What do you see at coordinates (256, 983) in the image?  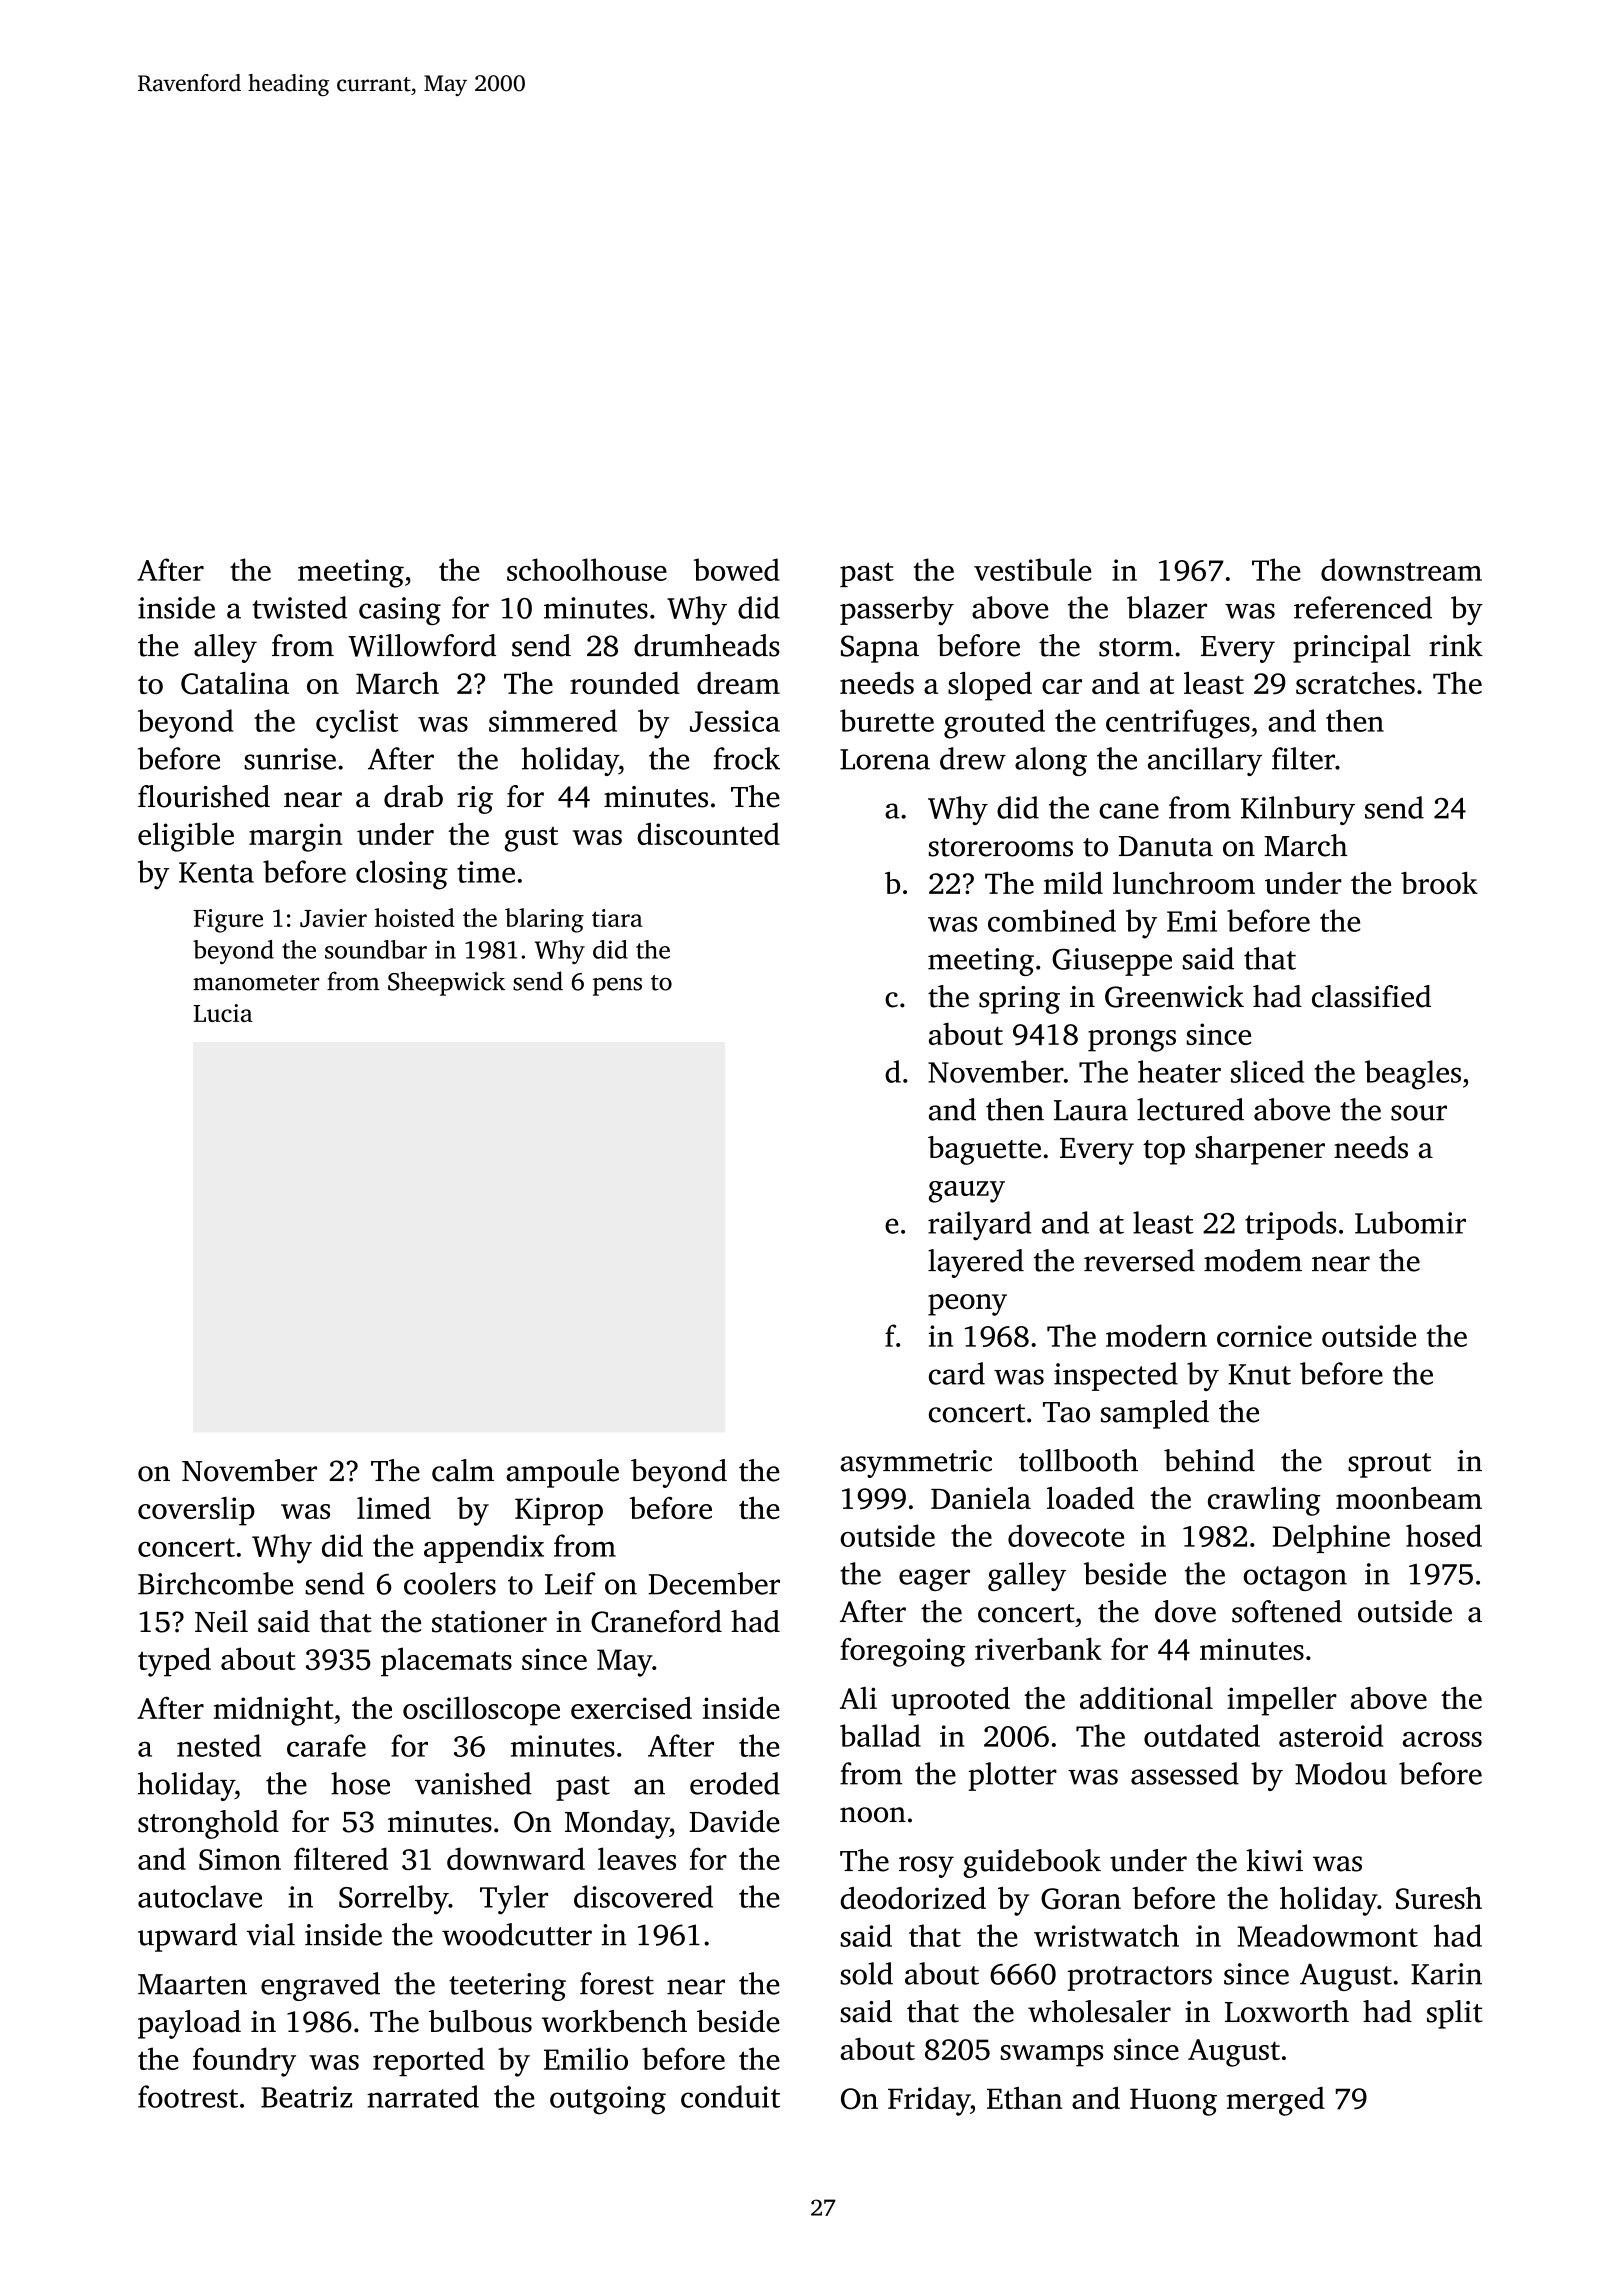 I see `manometer` at bounding box center [256, 983].
